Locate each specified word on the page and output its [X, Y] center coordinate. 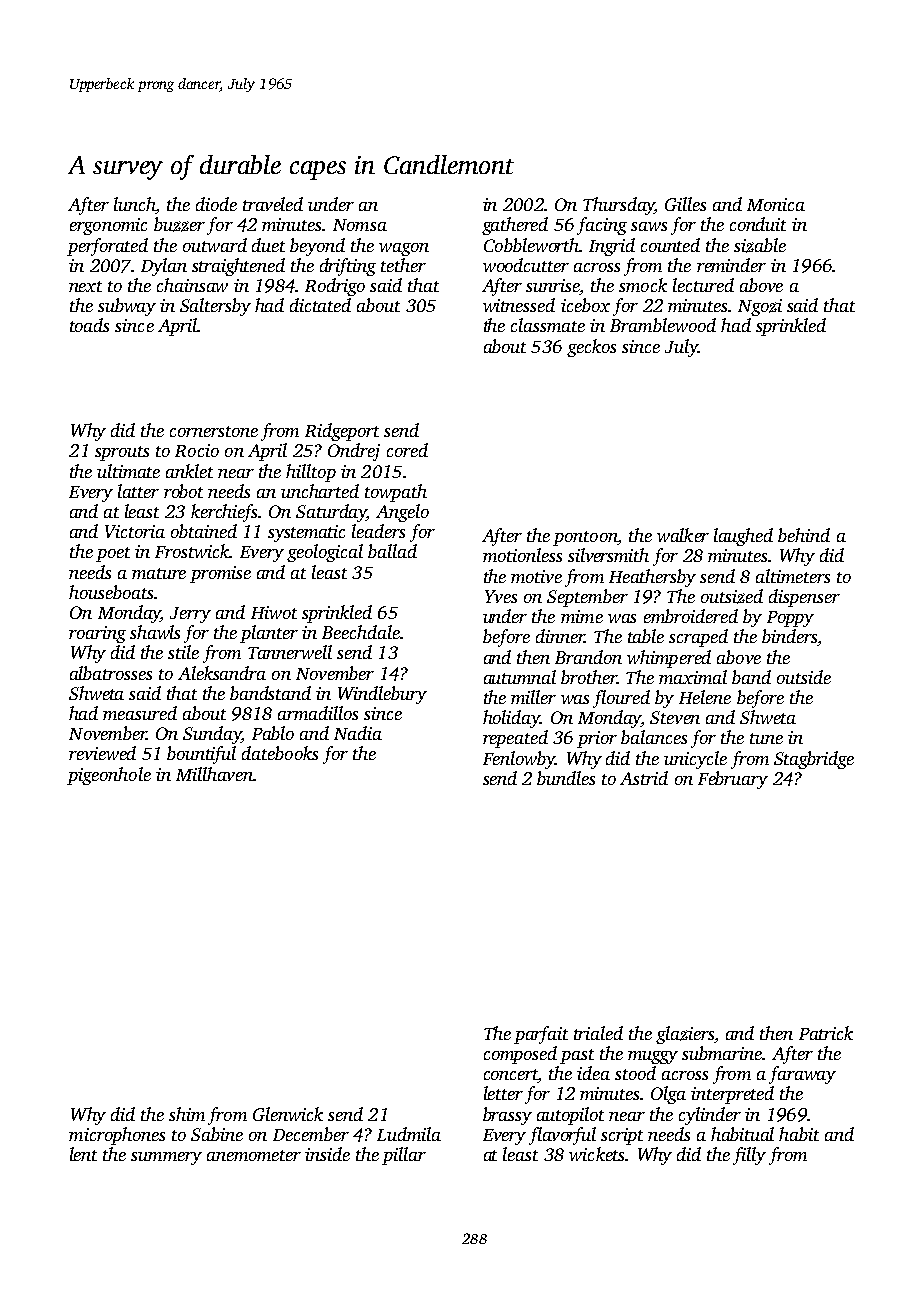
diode [216, 204]
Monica [776, 204]
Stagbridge [814, 760]
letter [503, 1093]
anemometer [254, 1155]
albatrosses [111, 673]
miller [533, 697]
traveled [273, 204]
